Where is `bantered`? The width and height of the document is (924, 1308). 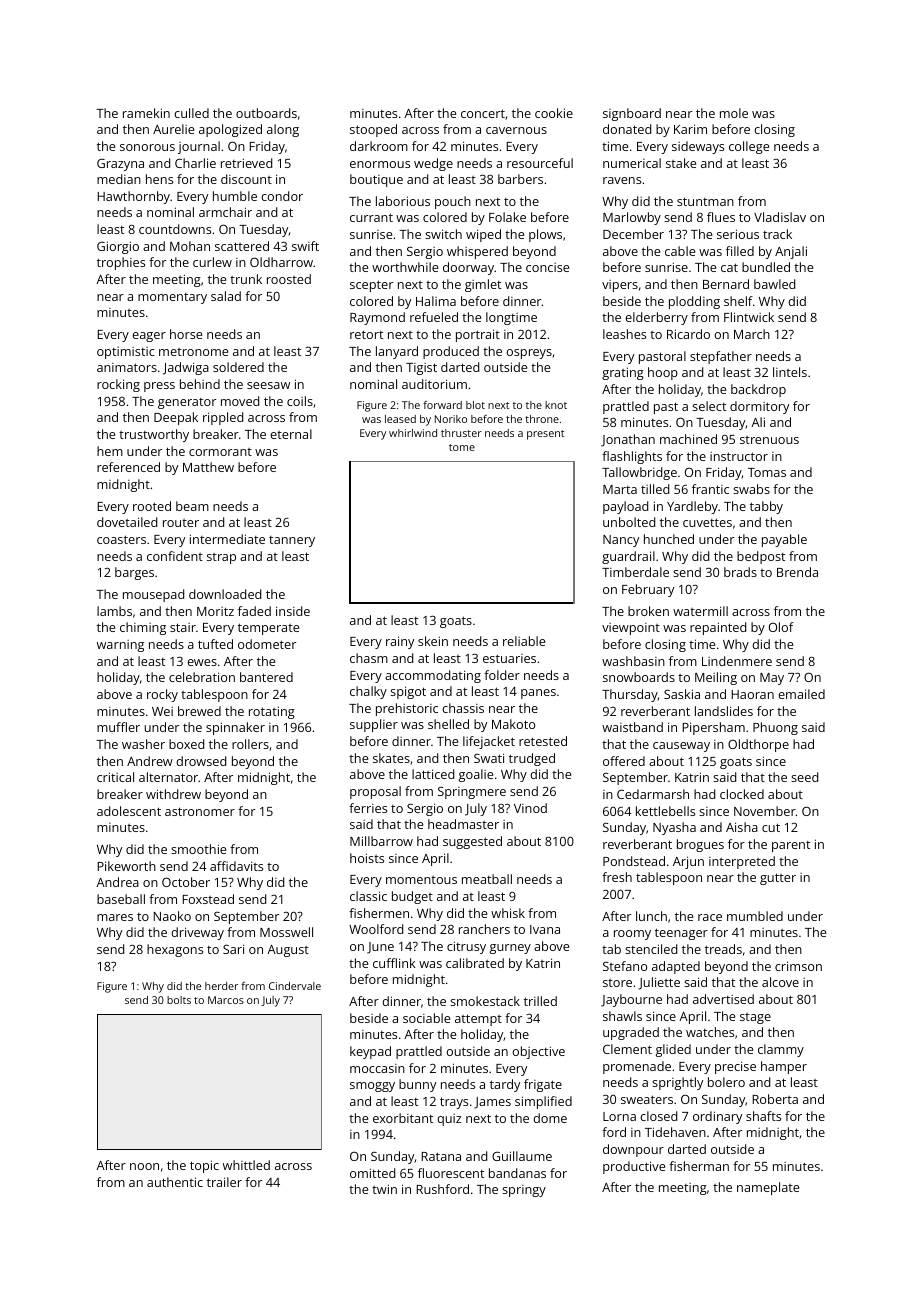
bantered is located at coordinates (266, 677).
